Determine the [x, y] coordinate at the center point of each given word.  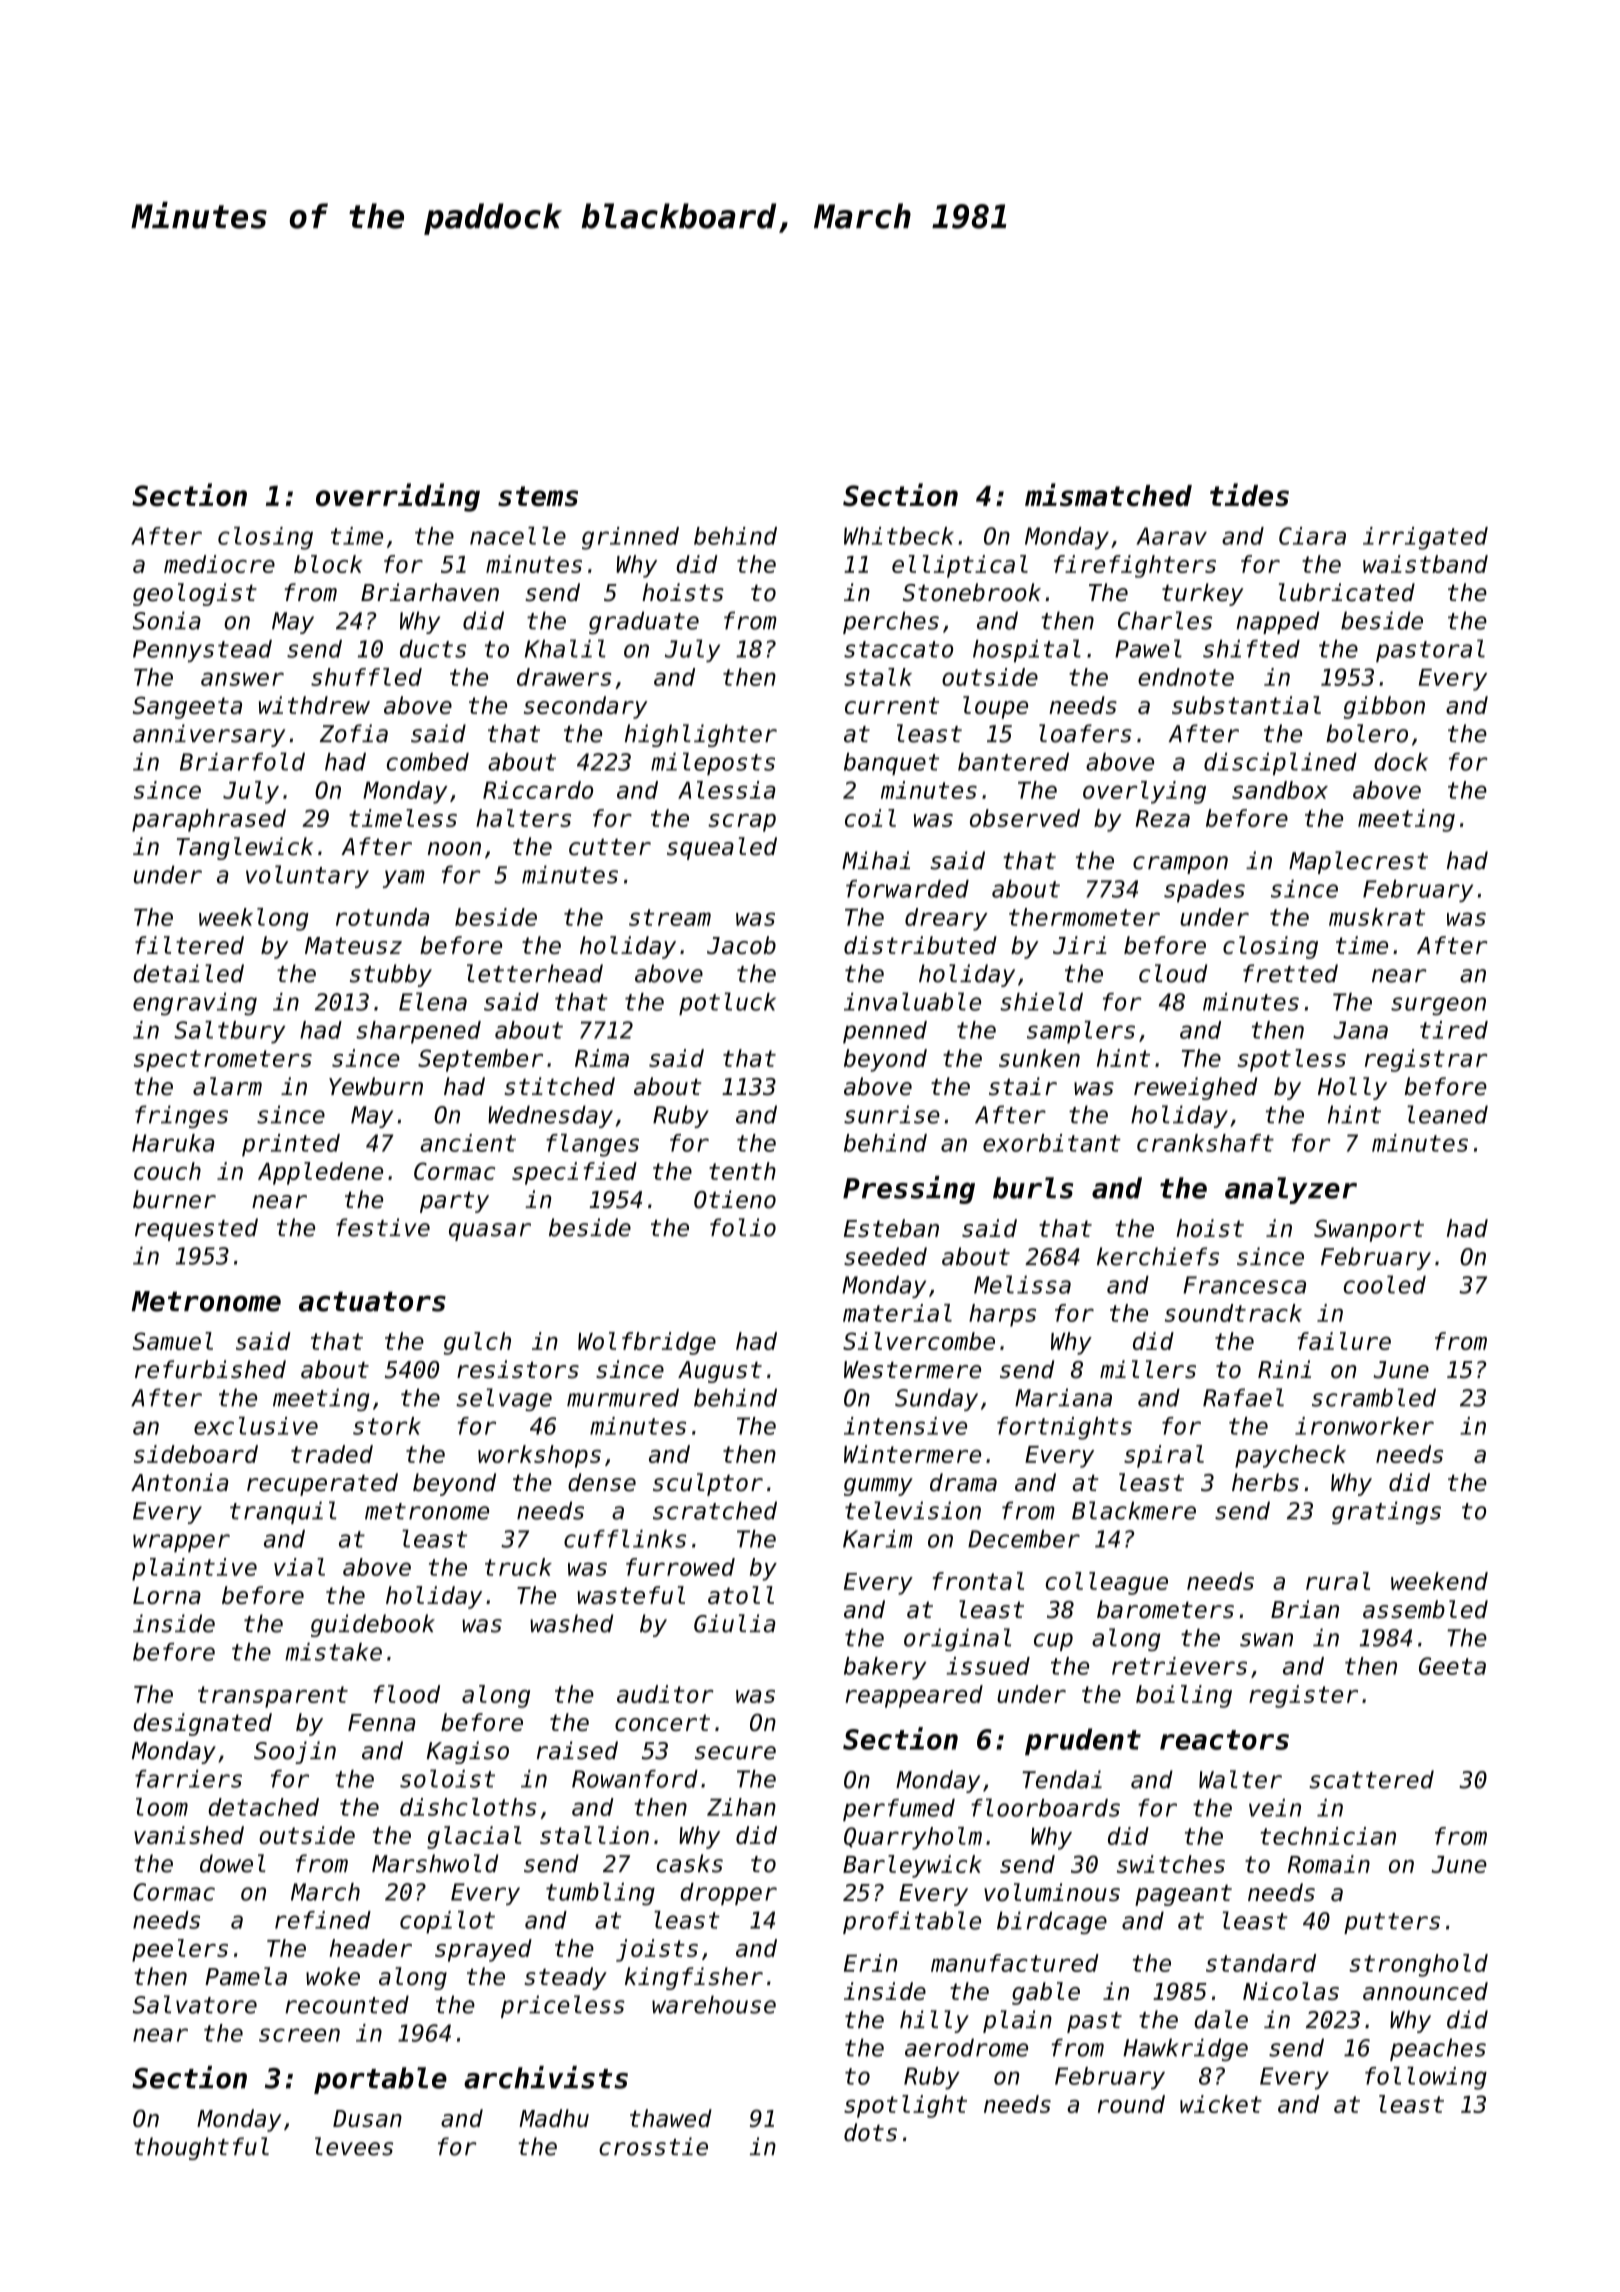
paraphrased [209, 820]
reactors [1224, 1740]
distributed [920, 945]
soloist [447, 1778]
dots [870, 2132]
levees [354, 2146]
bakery [885, 1668]
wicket [1221, 2104]
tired [1454, 1030]
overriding [398, 497]
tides [1249, 495]
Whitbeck [899, 536]
